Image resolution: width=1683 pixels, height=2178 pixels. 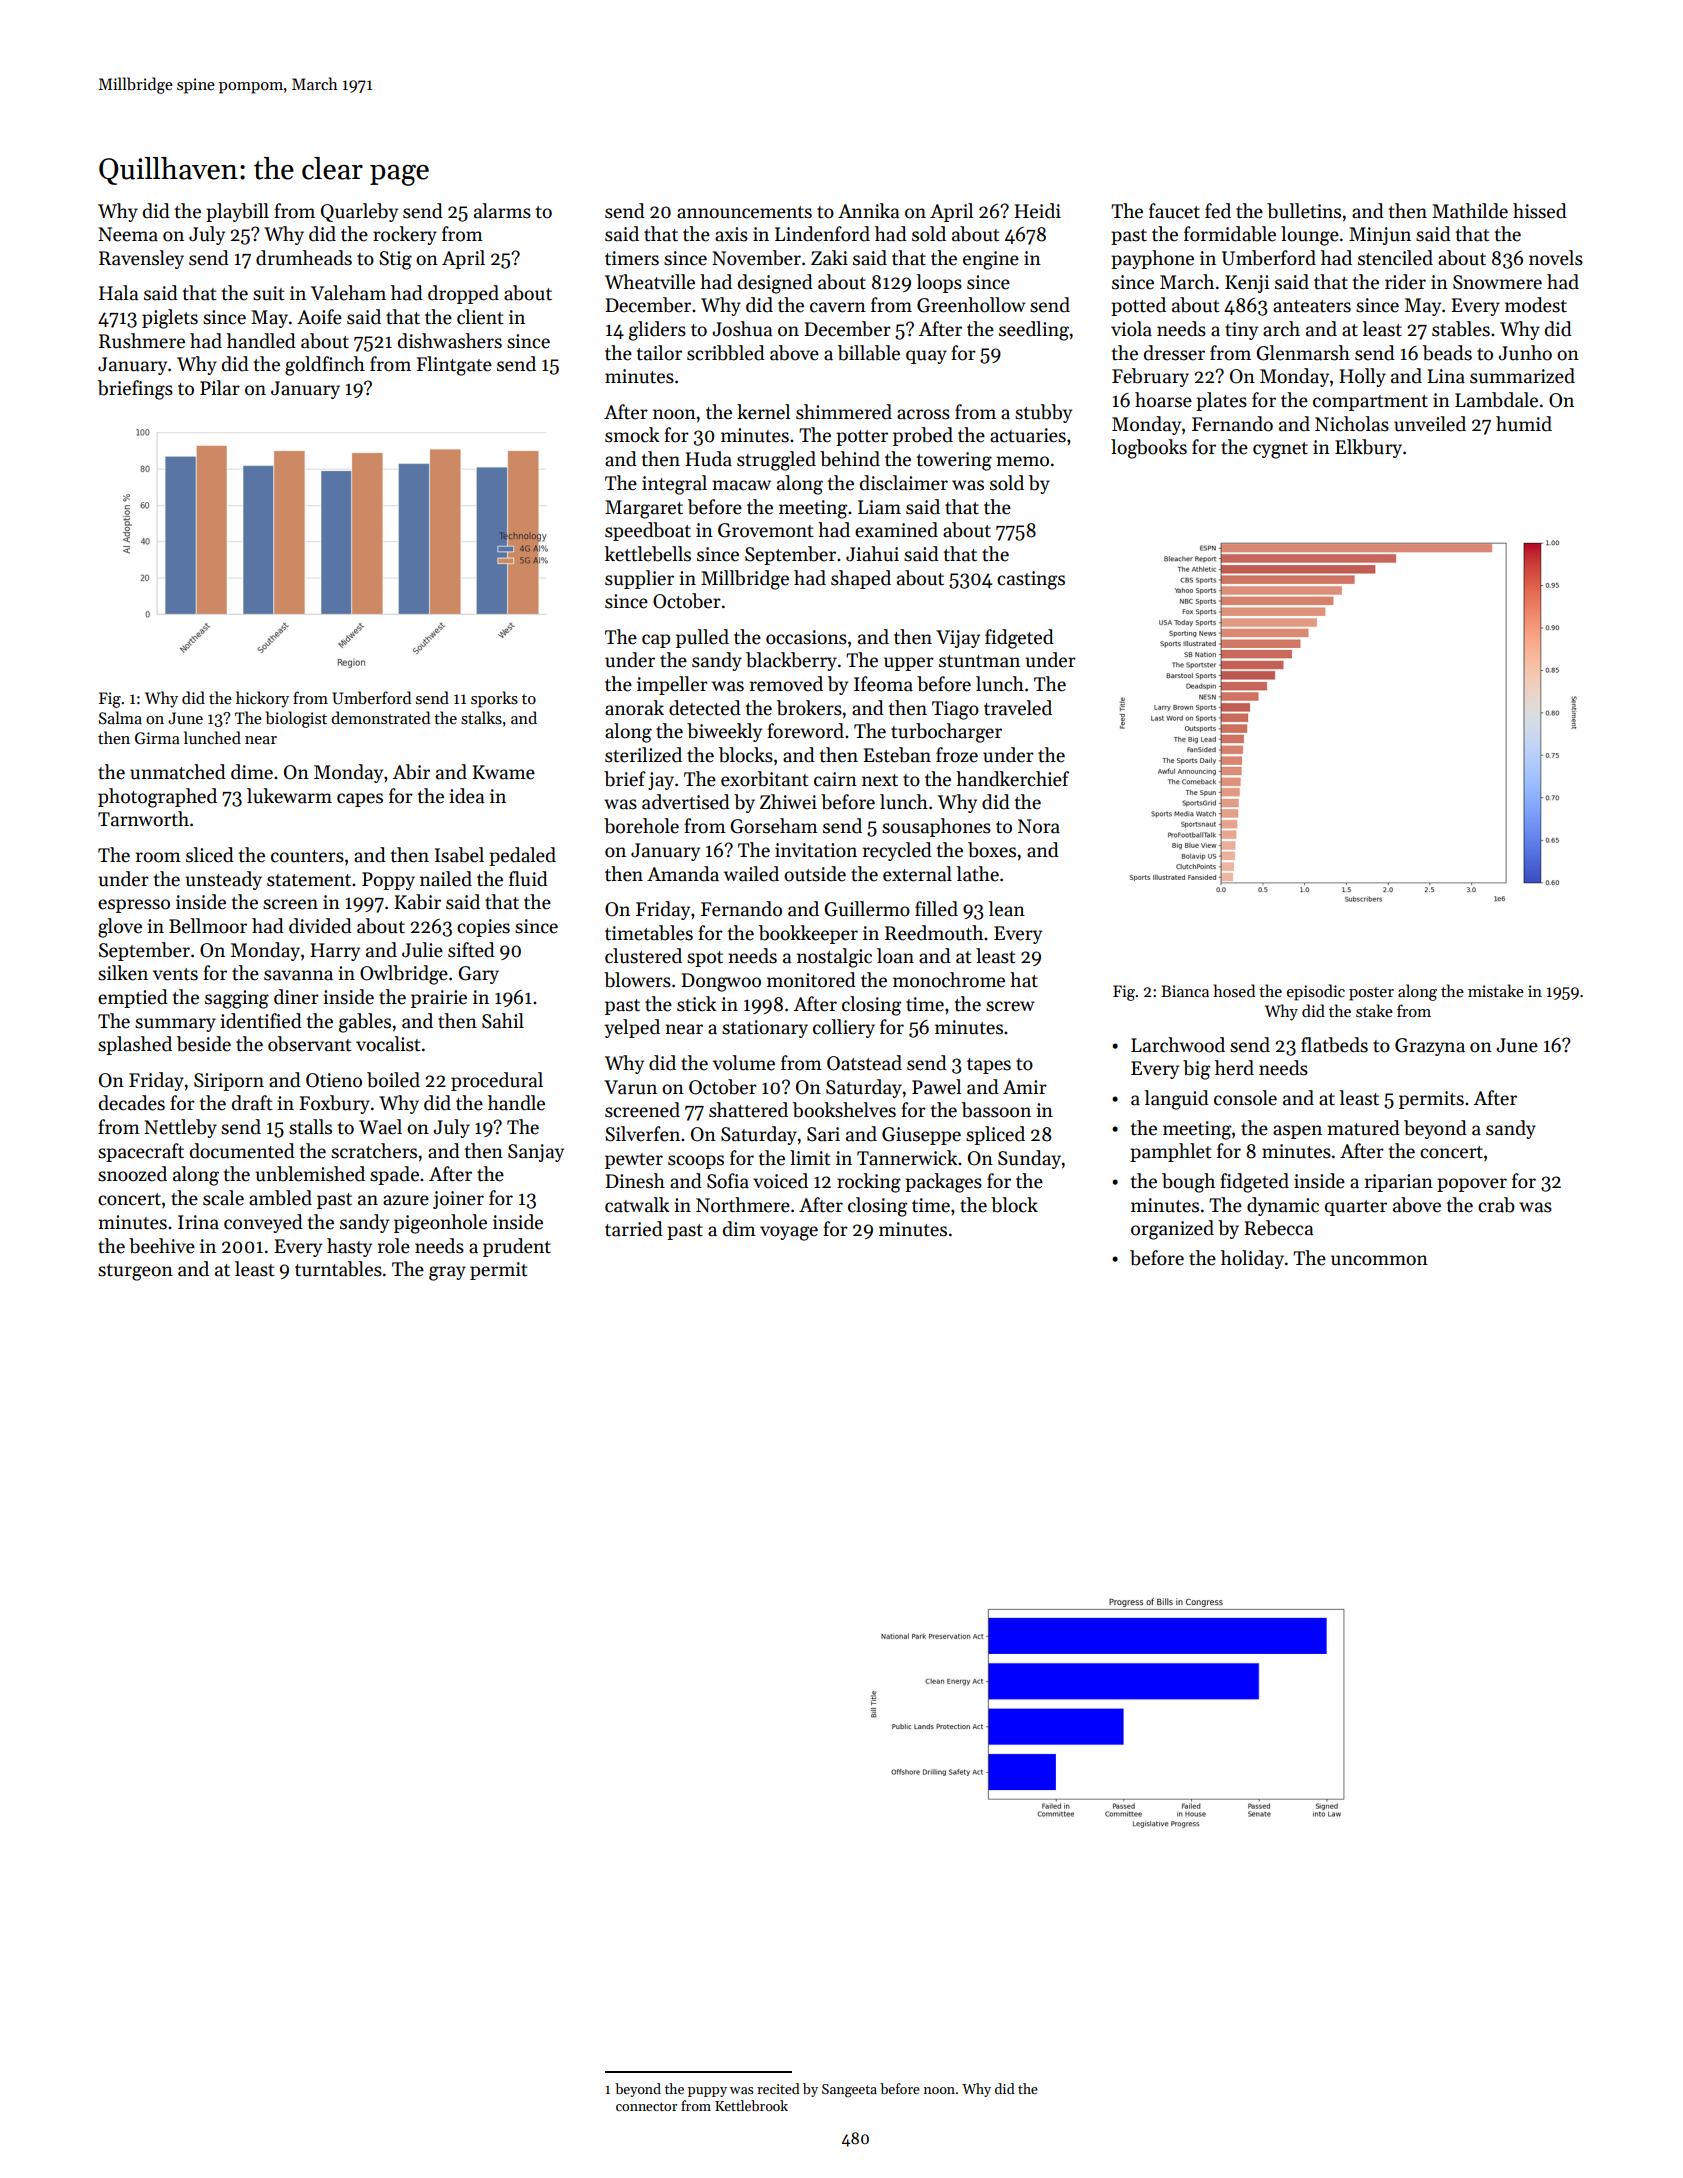 I want to click on voyage, so click(x=789, y=1233).
